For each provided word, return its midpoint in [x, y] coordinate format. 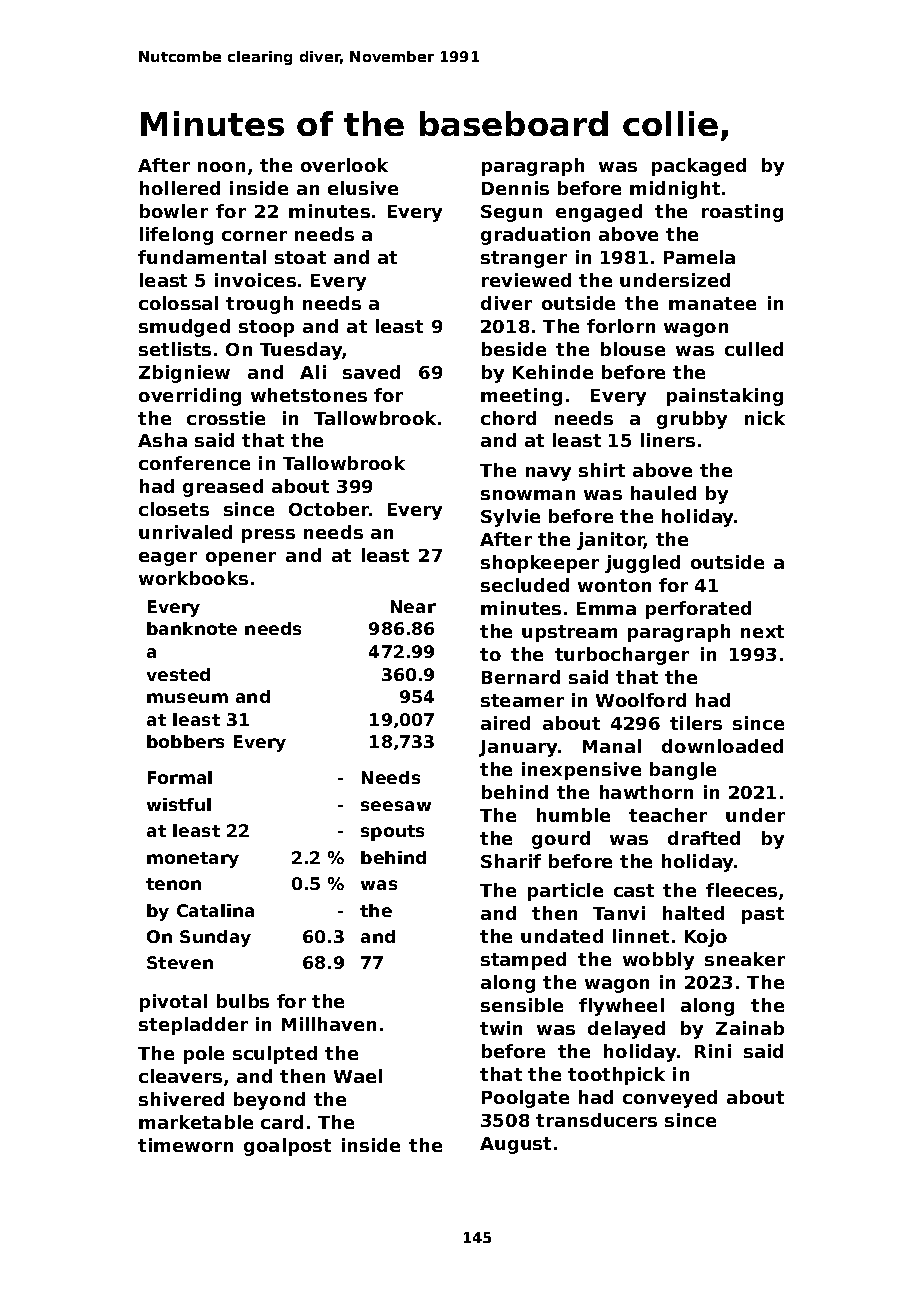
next [762, 631]
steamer [522, 700]
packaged [699, 167]
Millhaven [329, 1024]
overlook [344, 165]
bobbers [185, 741]
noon [221, 167]
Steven [180, 962]
